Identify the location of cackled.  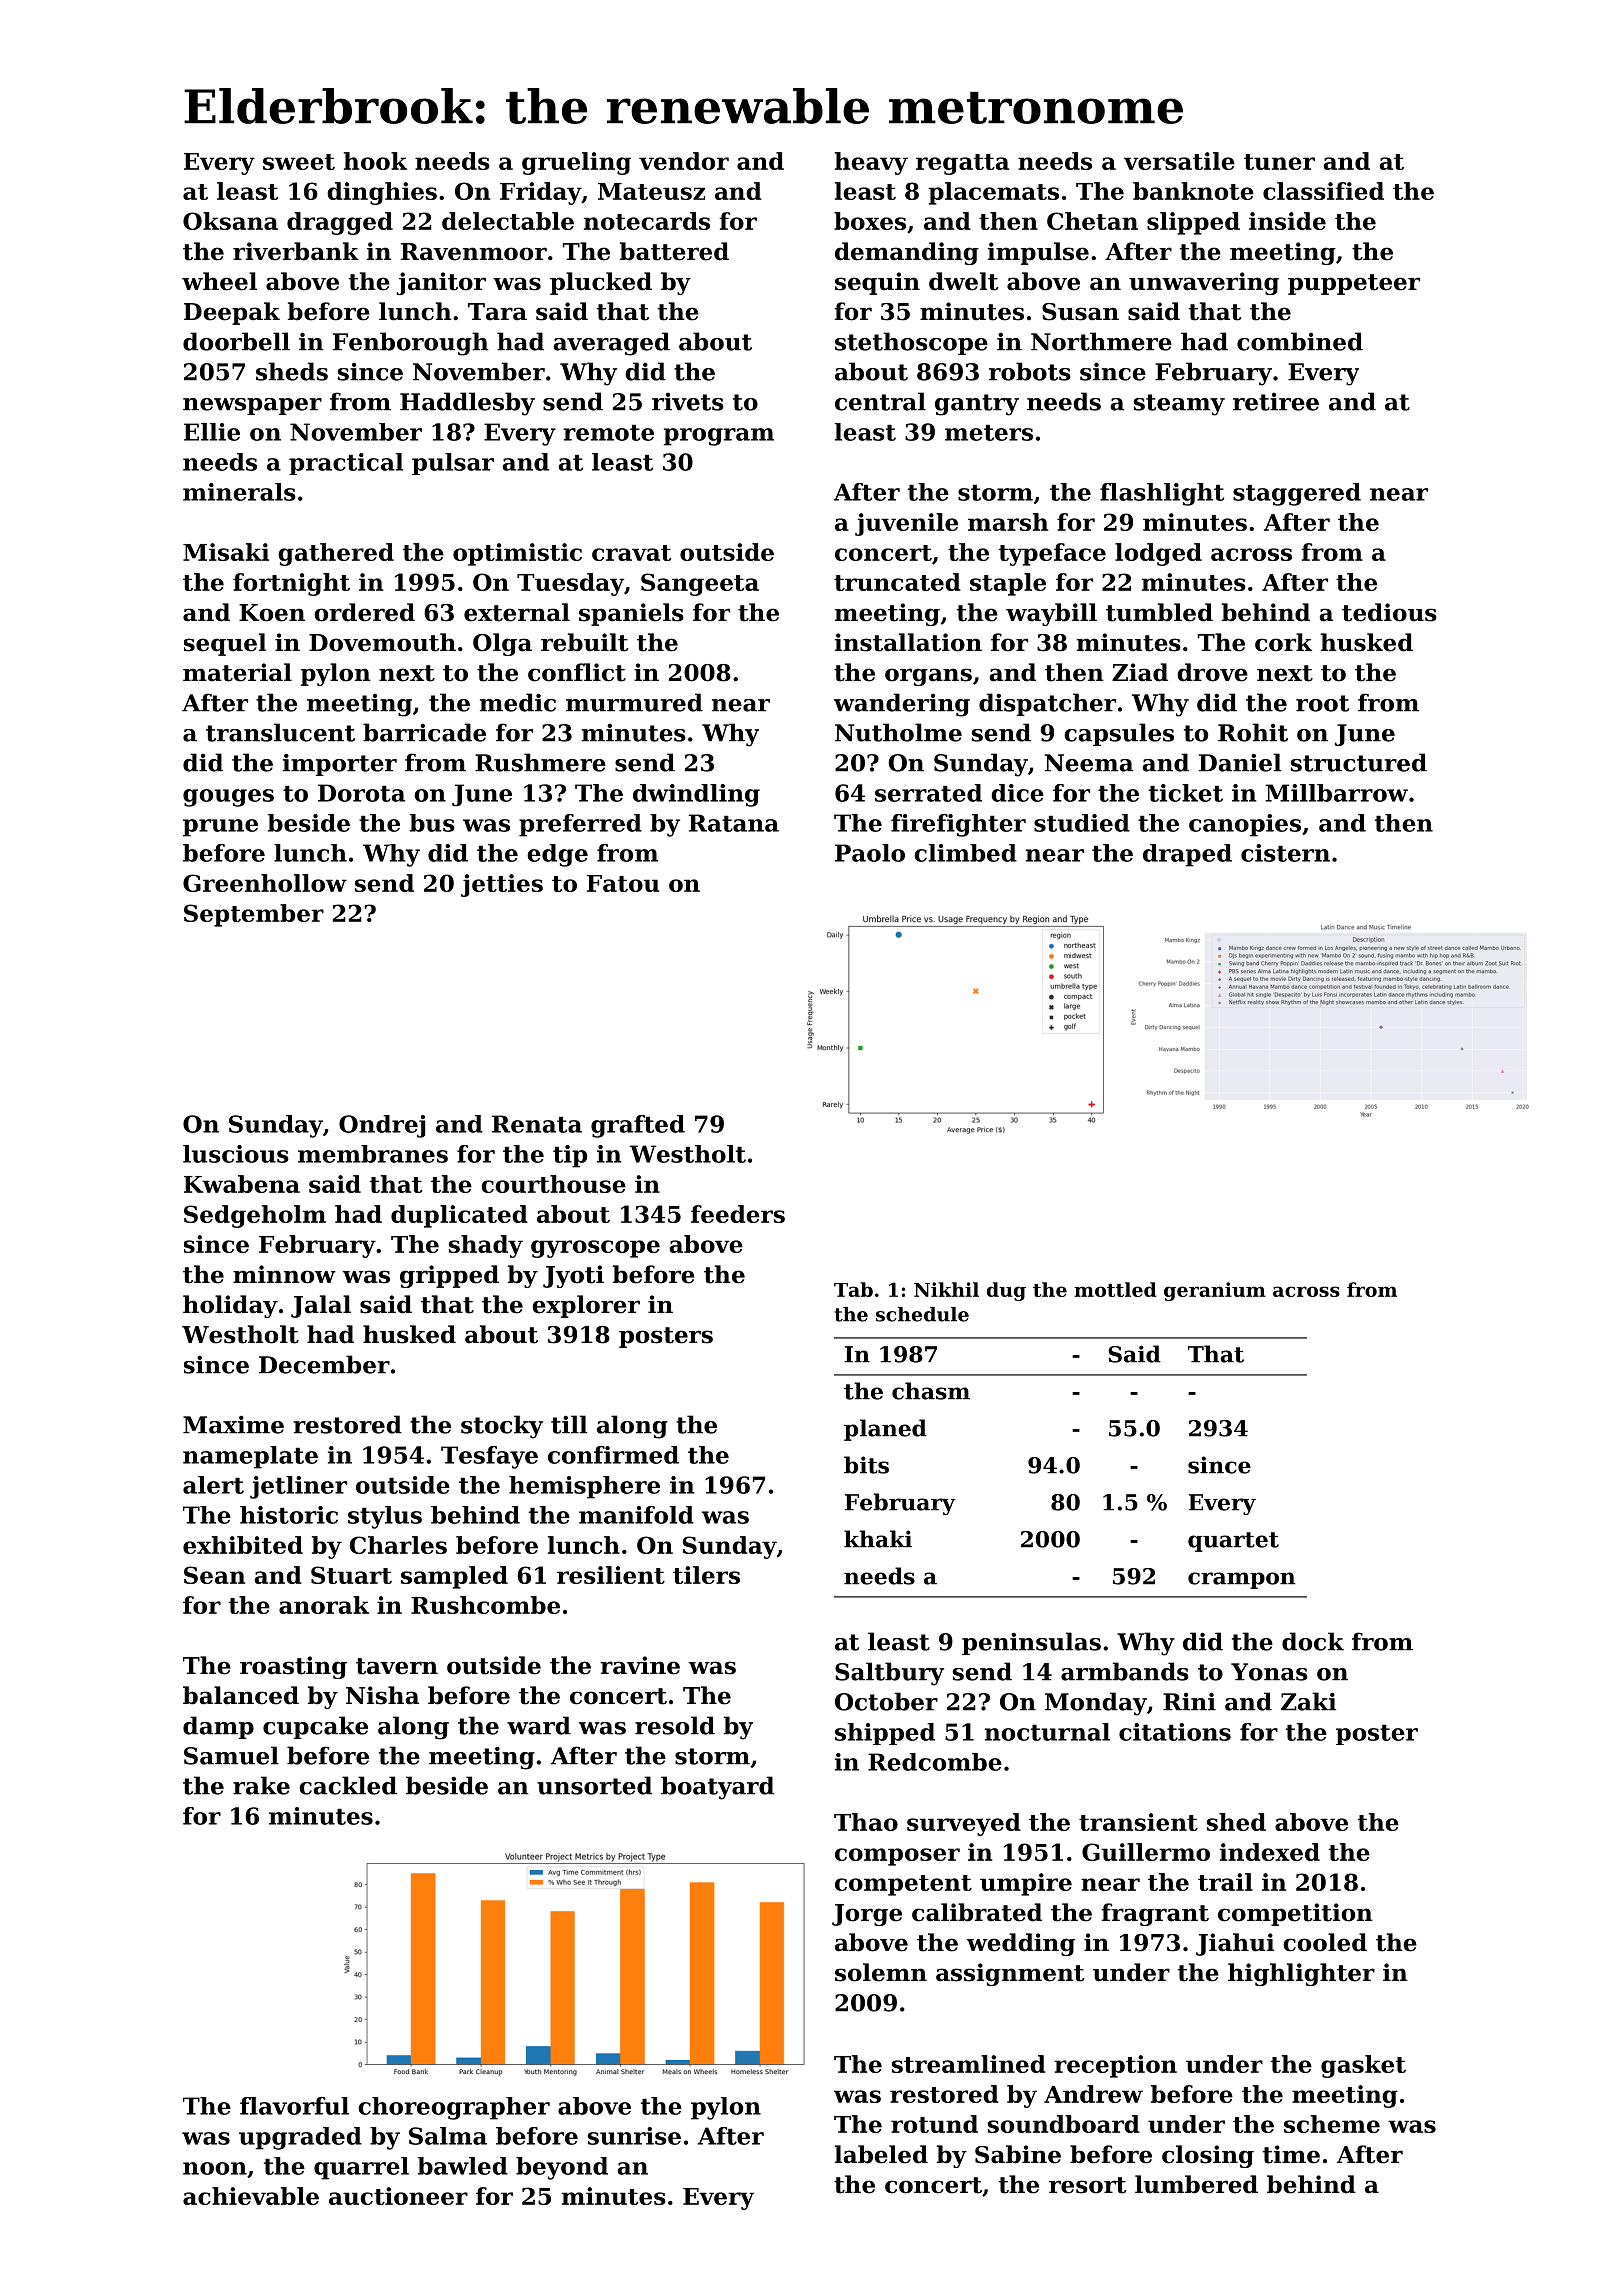
(348, 1785).
